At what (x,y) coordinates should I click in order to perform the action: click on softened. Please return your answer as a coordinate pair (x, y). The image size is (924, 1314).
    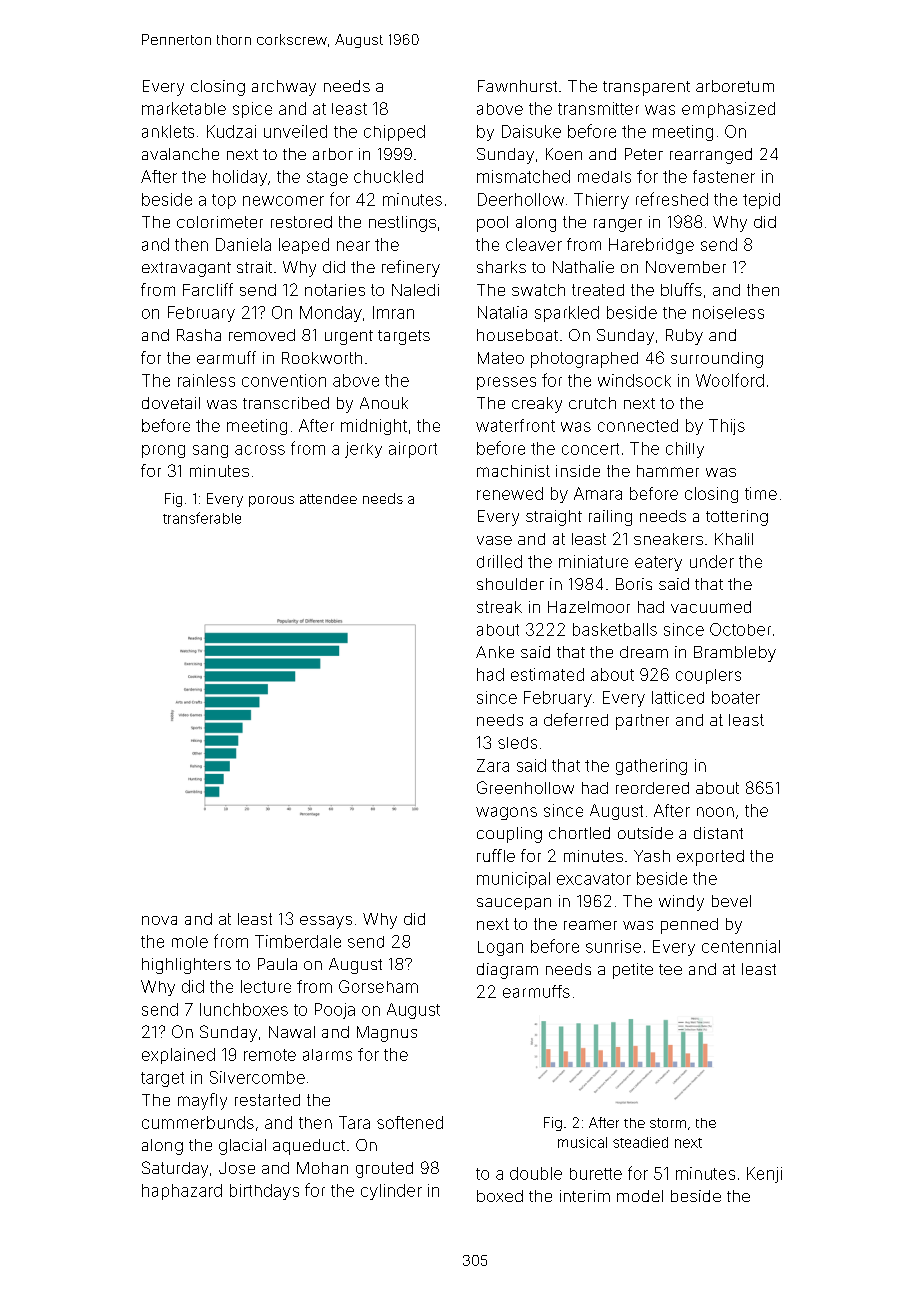
    Looking at the image, I should click on (410, 1122).
